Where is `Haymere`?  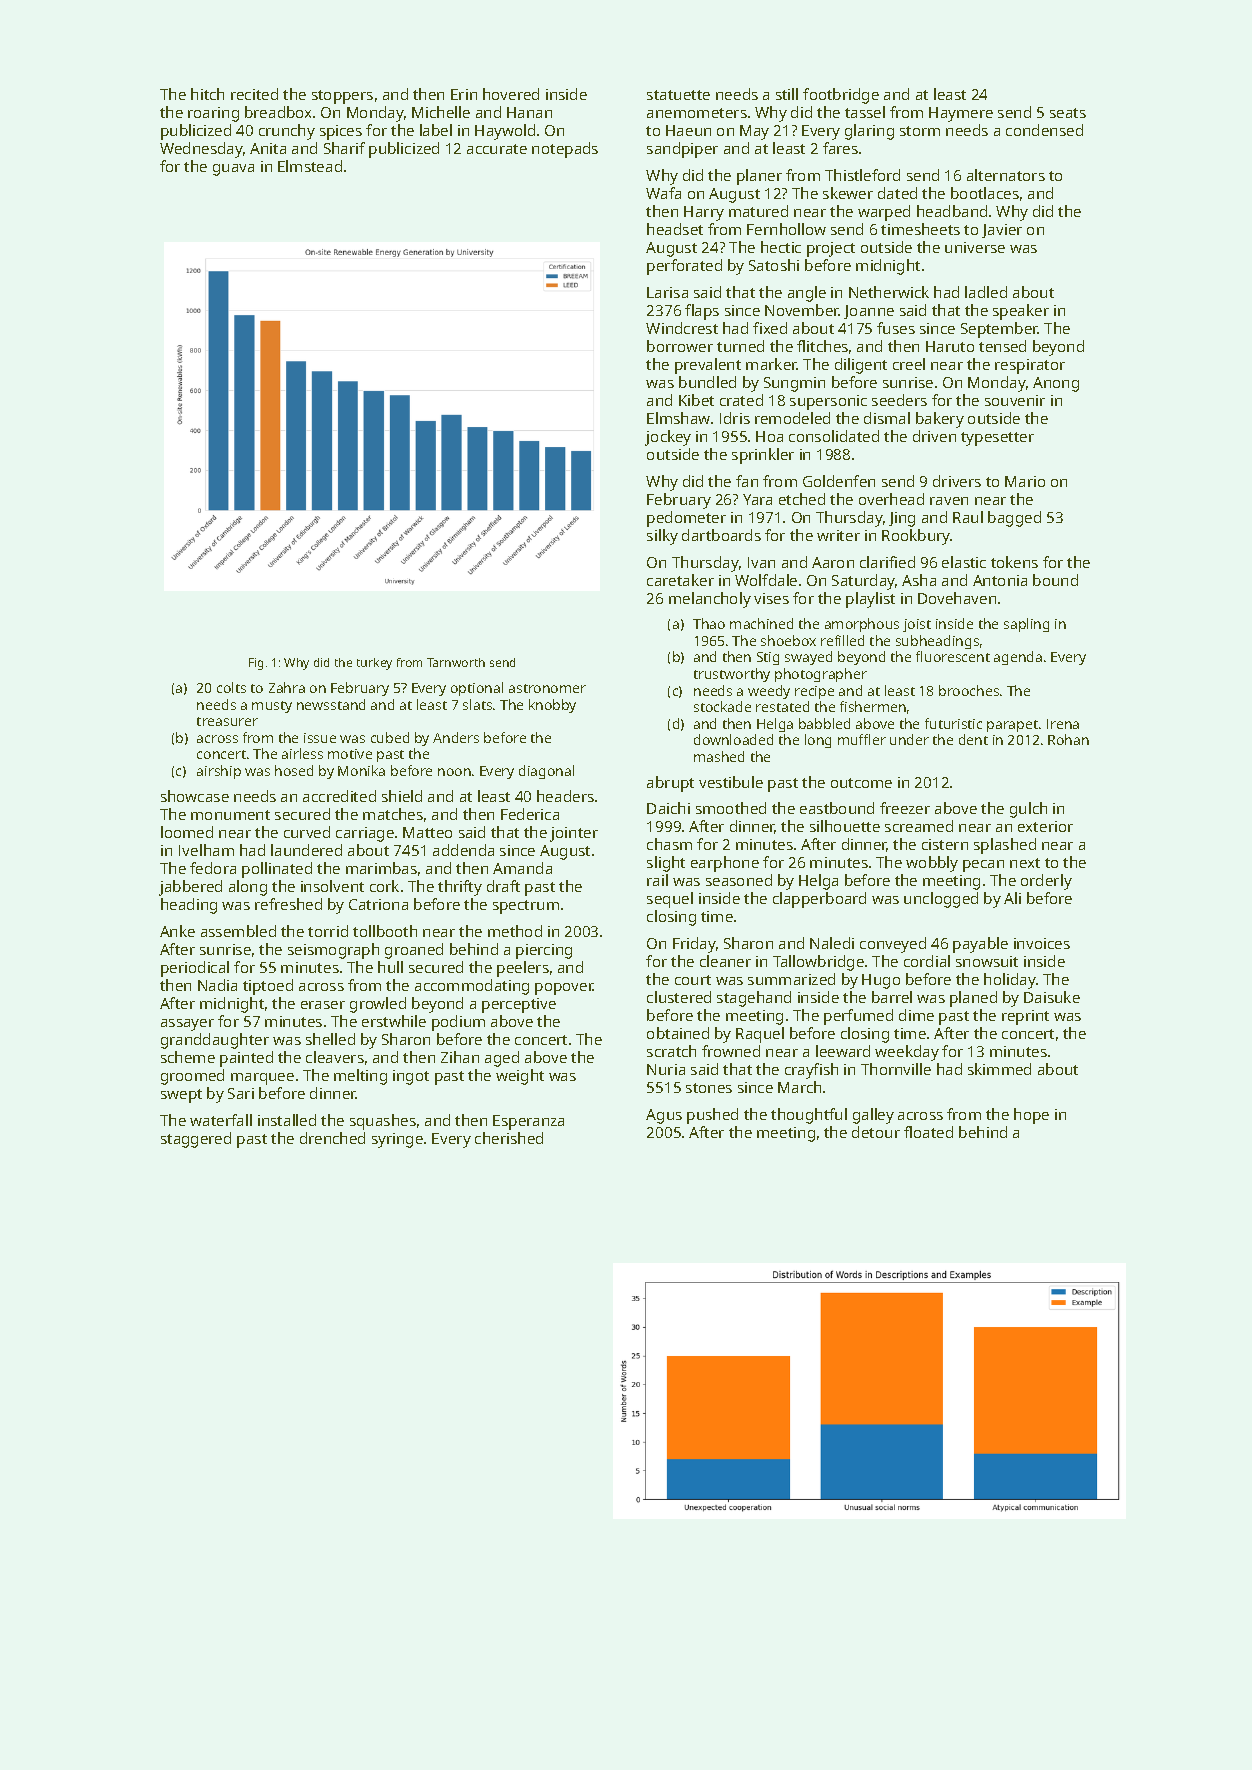 Haymere is located at coordinates (961, 114).
